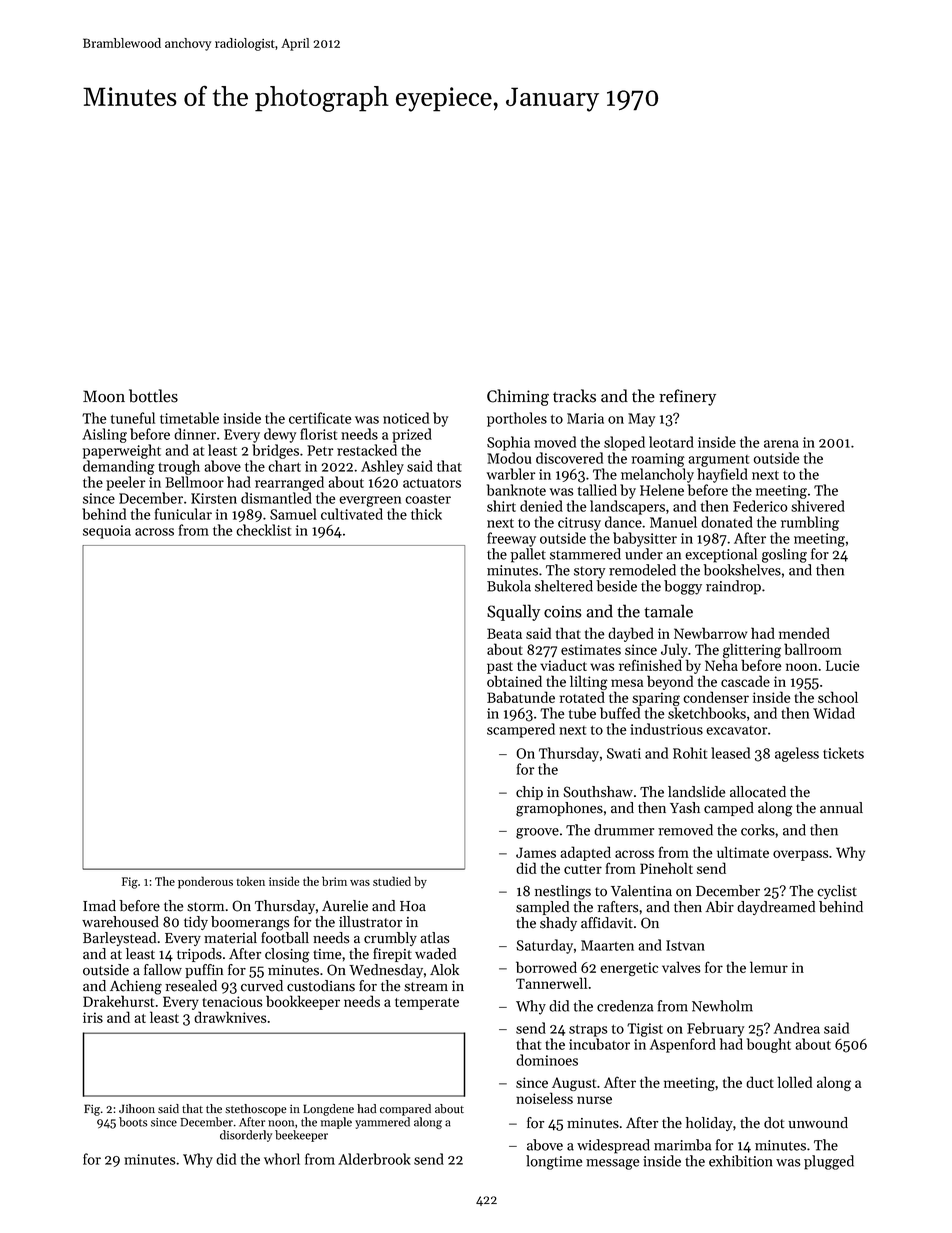 Image resolution: width=952 pixels, height=1233 pixels. I want to click on token, so click(251, 881).
